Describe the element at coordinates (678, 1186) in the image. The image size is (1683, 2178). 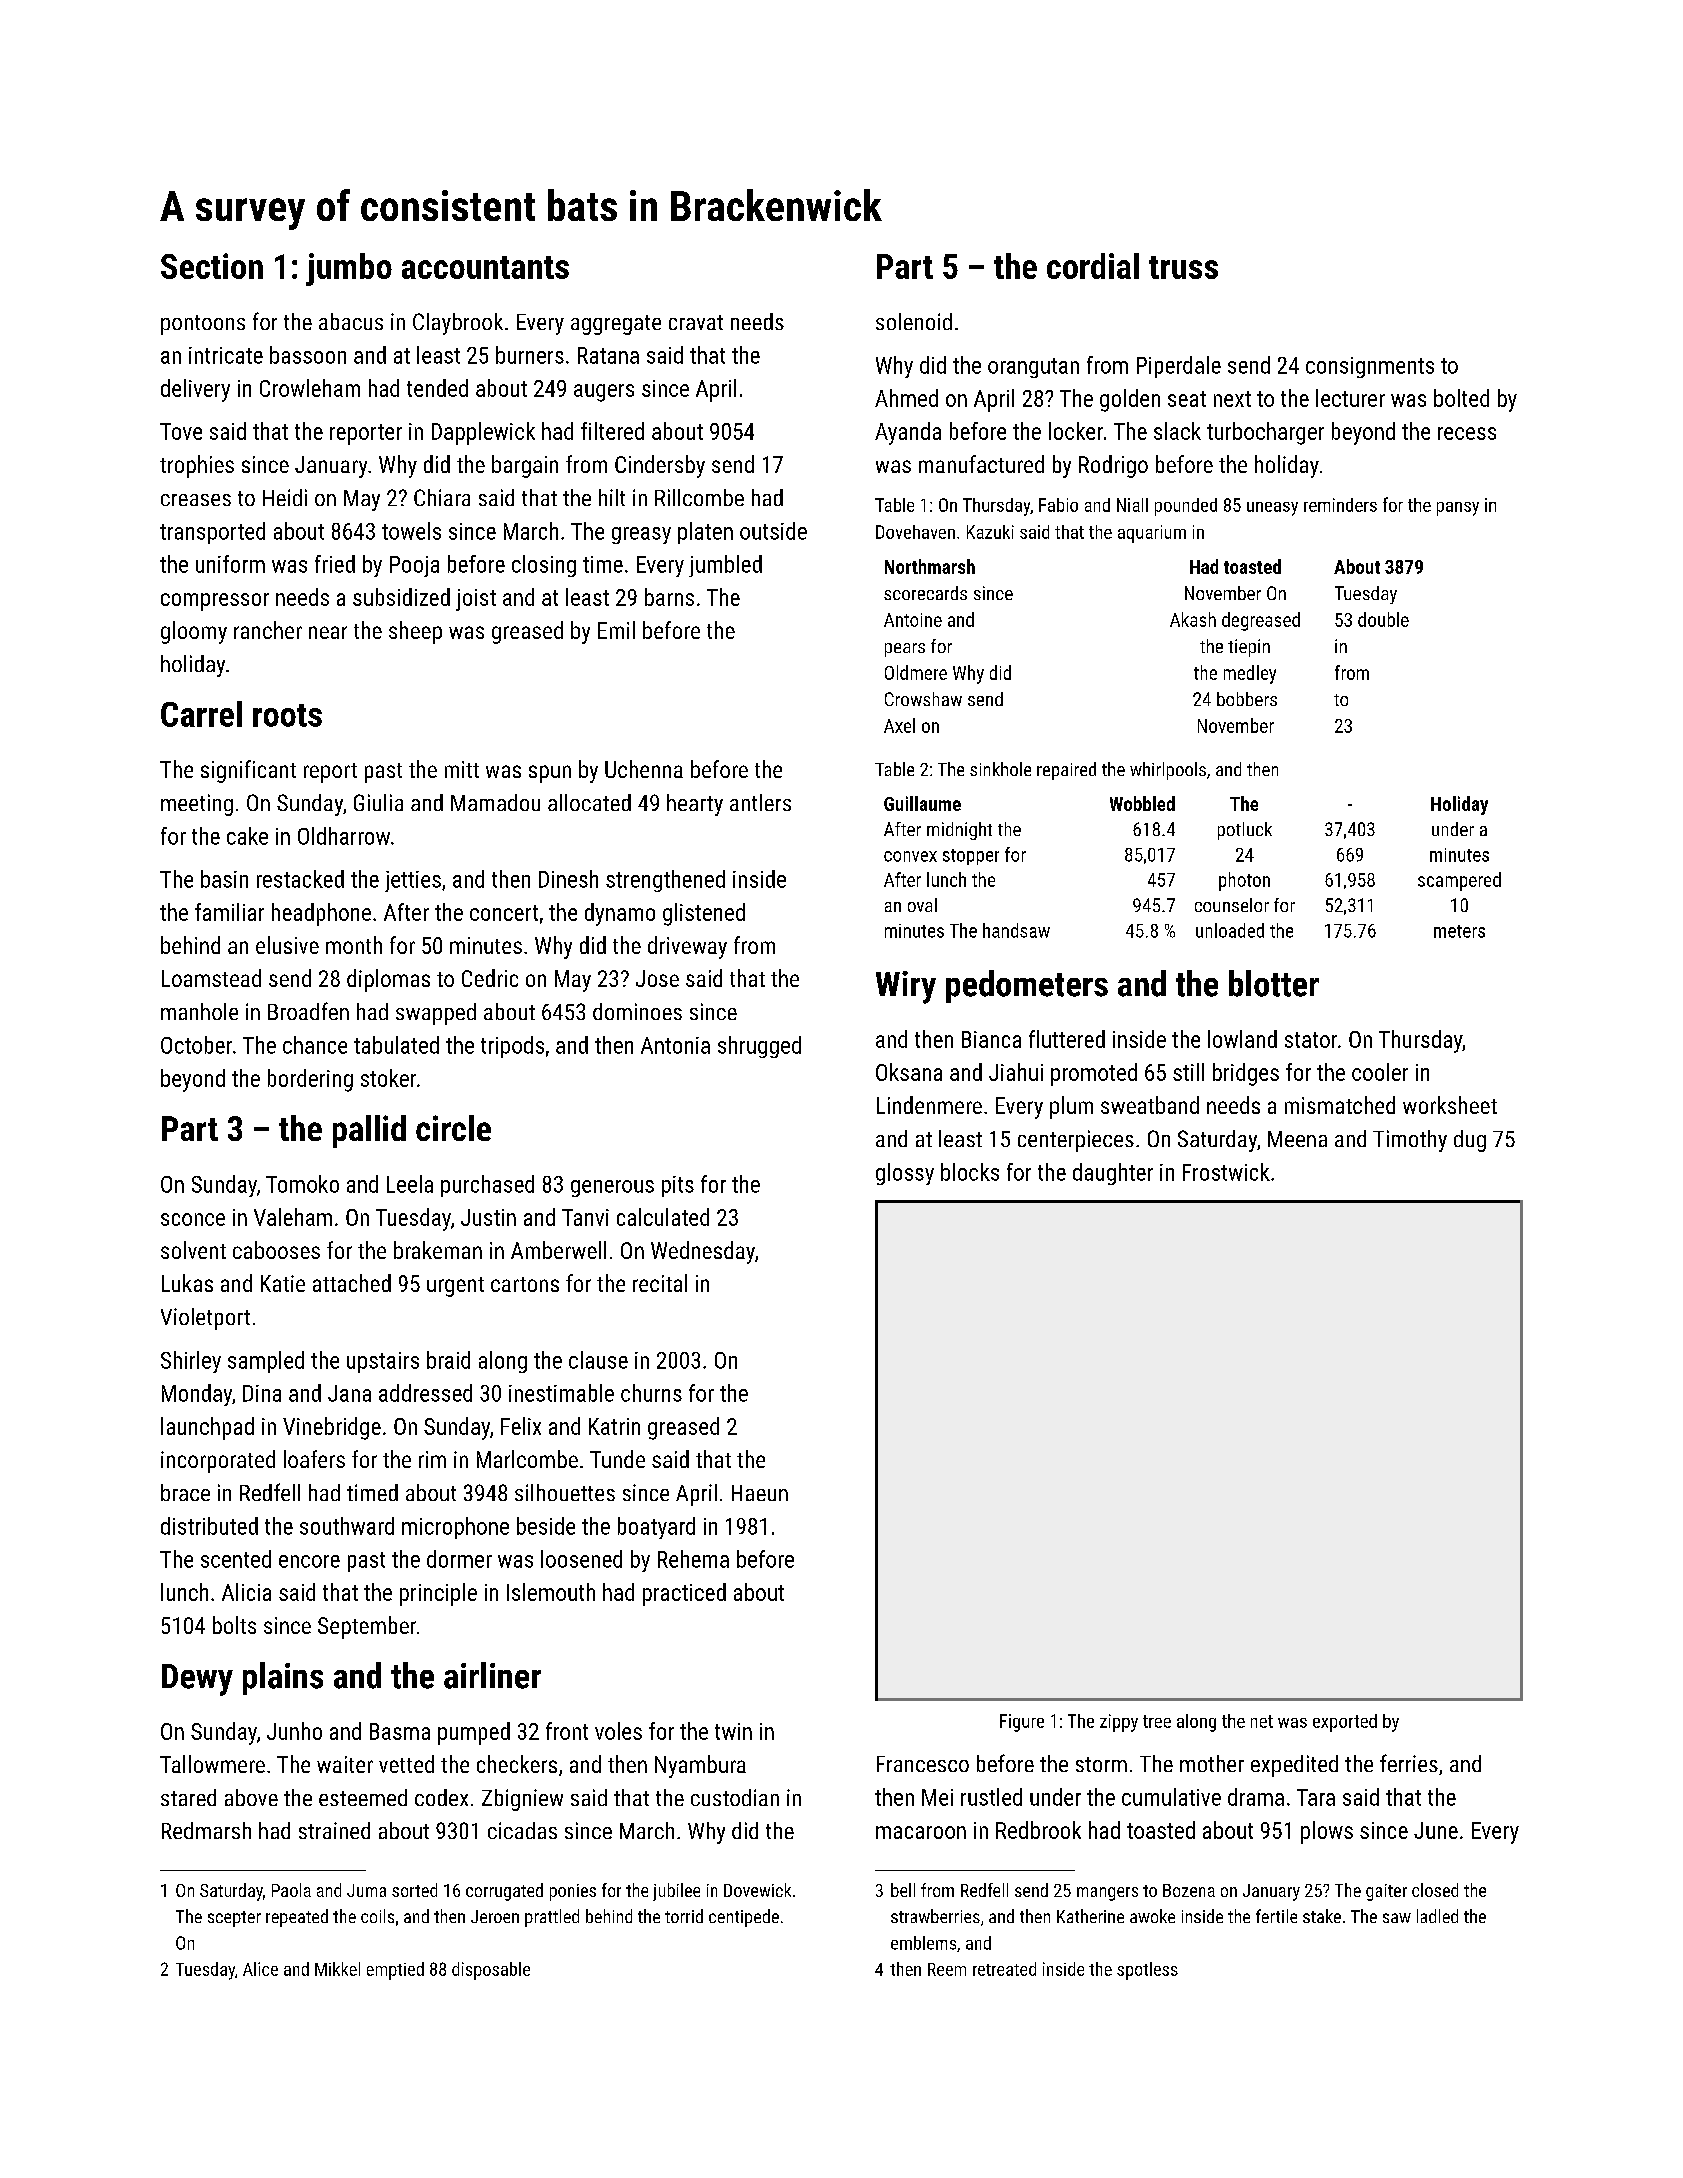
I see `pits` at that location.
